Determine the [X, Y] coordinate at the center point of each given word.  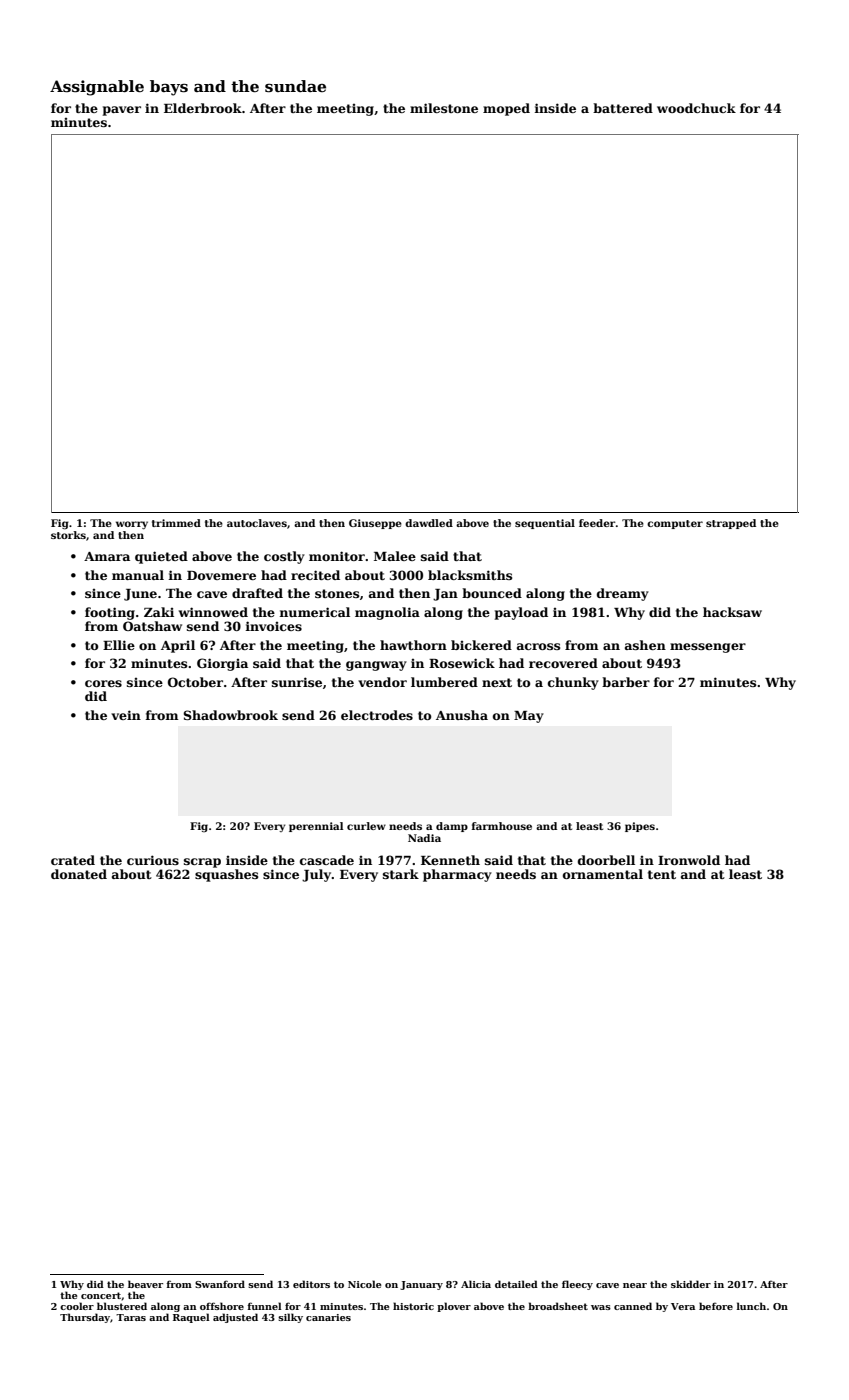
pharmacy [457, 875]
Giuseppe [375, 524]
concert [101, 1295]
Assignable [97, 88]
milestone [444, 108]
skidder [691, 1284]
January [421, 1285]
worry [132, 525]
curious [153, 860]
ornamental [603, 874]
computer [675, 524]
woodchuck [696, 108]
